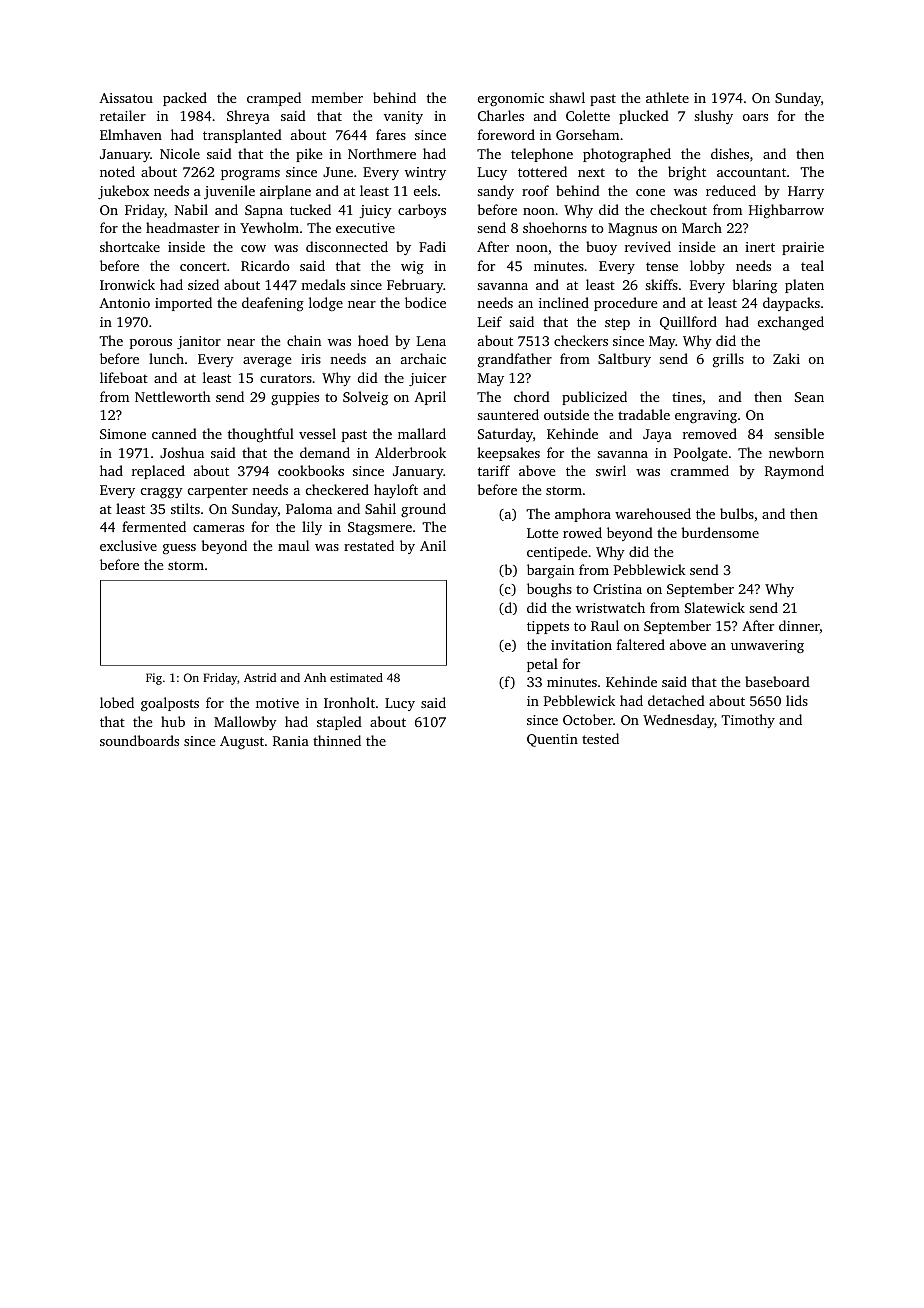 This screenshot has width=924, height=1308. I want to click on engraving, so click(706, 416).
